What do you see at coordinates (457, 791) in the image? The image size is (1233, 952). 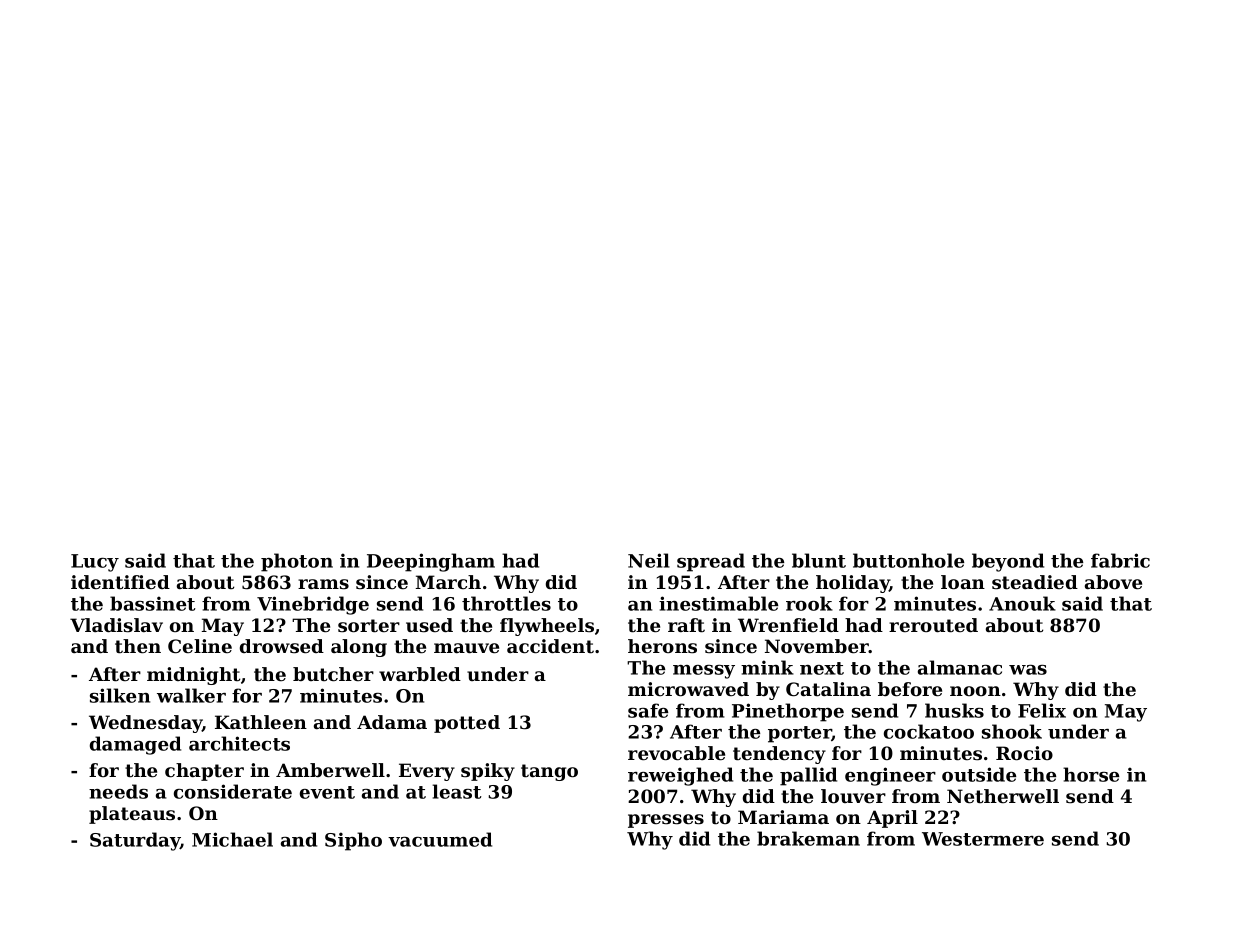 I see `least` at bounding box center [457, 791].
